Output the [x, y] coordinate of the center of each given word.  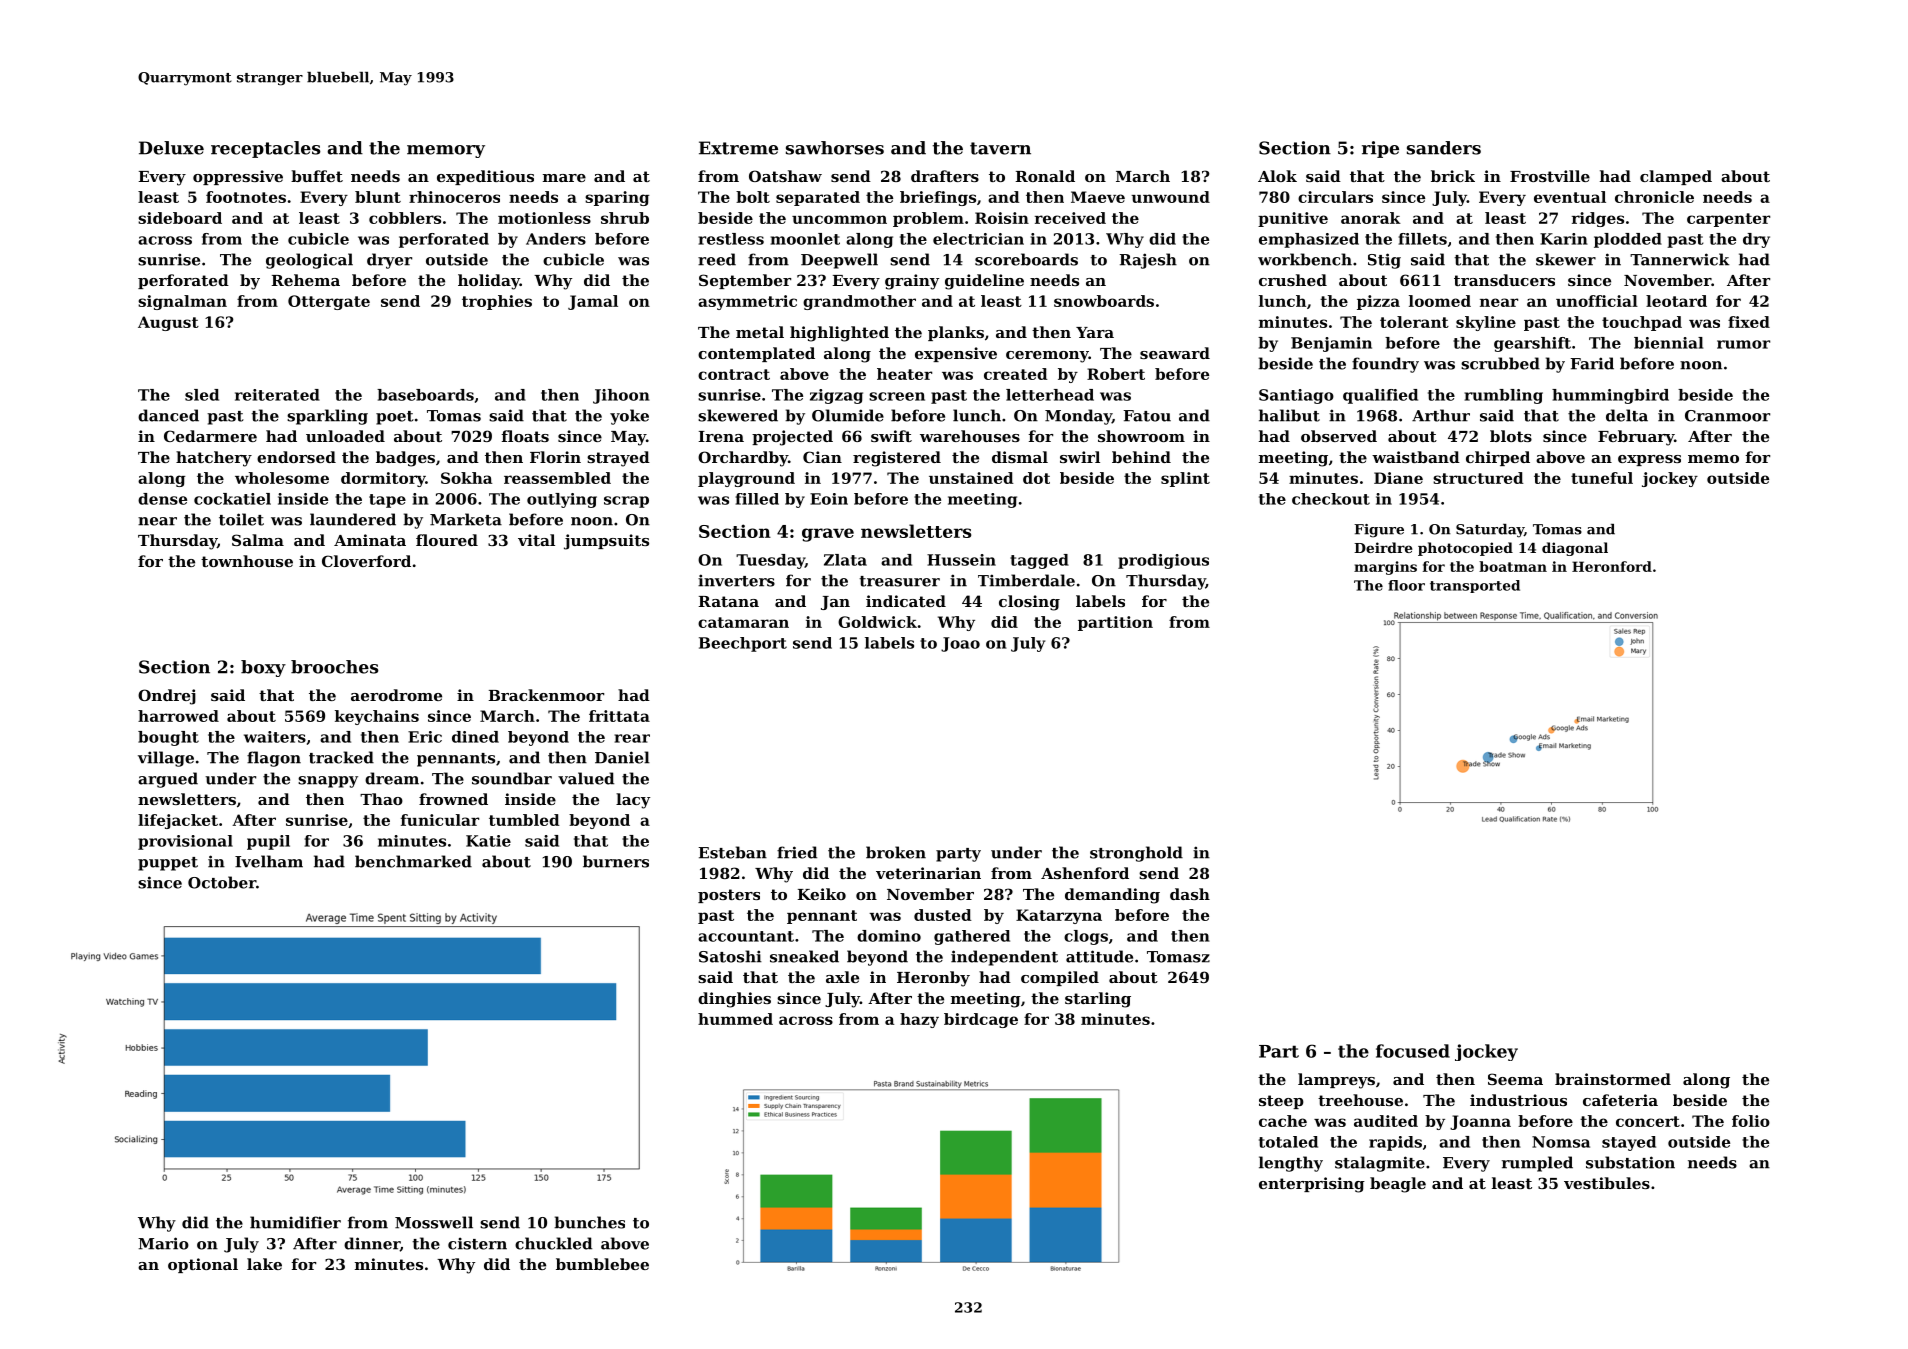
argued [168, 780]
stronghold [1136, 854]
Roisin [1002, 218]
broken [896, 852]
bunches [589, 1222]
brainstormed [1613, 1079]
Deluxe [171, 148]
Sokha [466, 478]
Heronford [1612, 566]
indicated [906, 601]
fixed [1749, 322]
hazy [919, 1020]
